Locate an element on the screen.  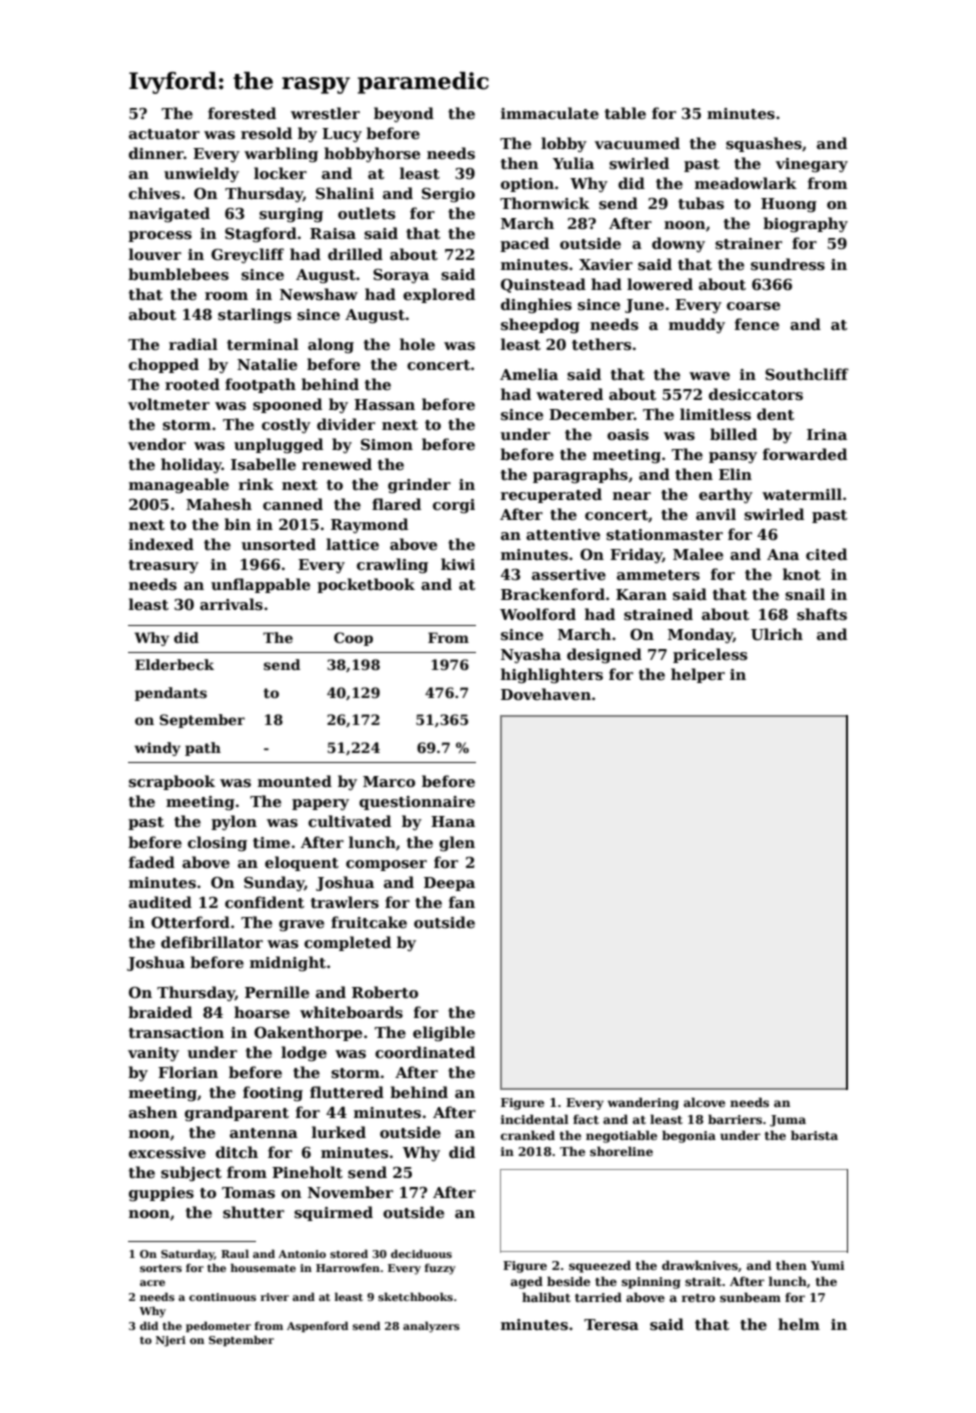
Southcliff is located at coordinates (807, 374).
